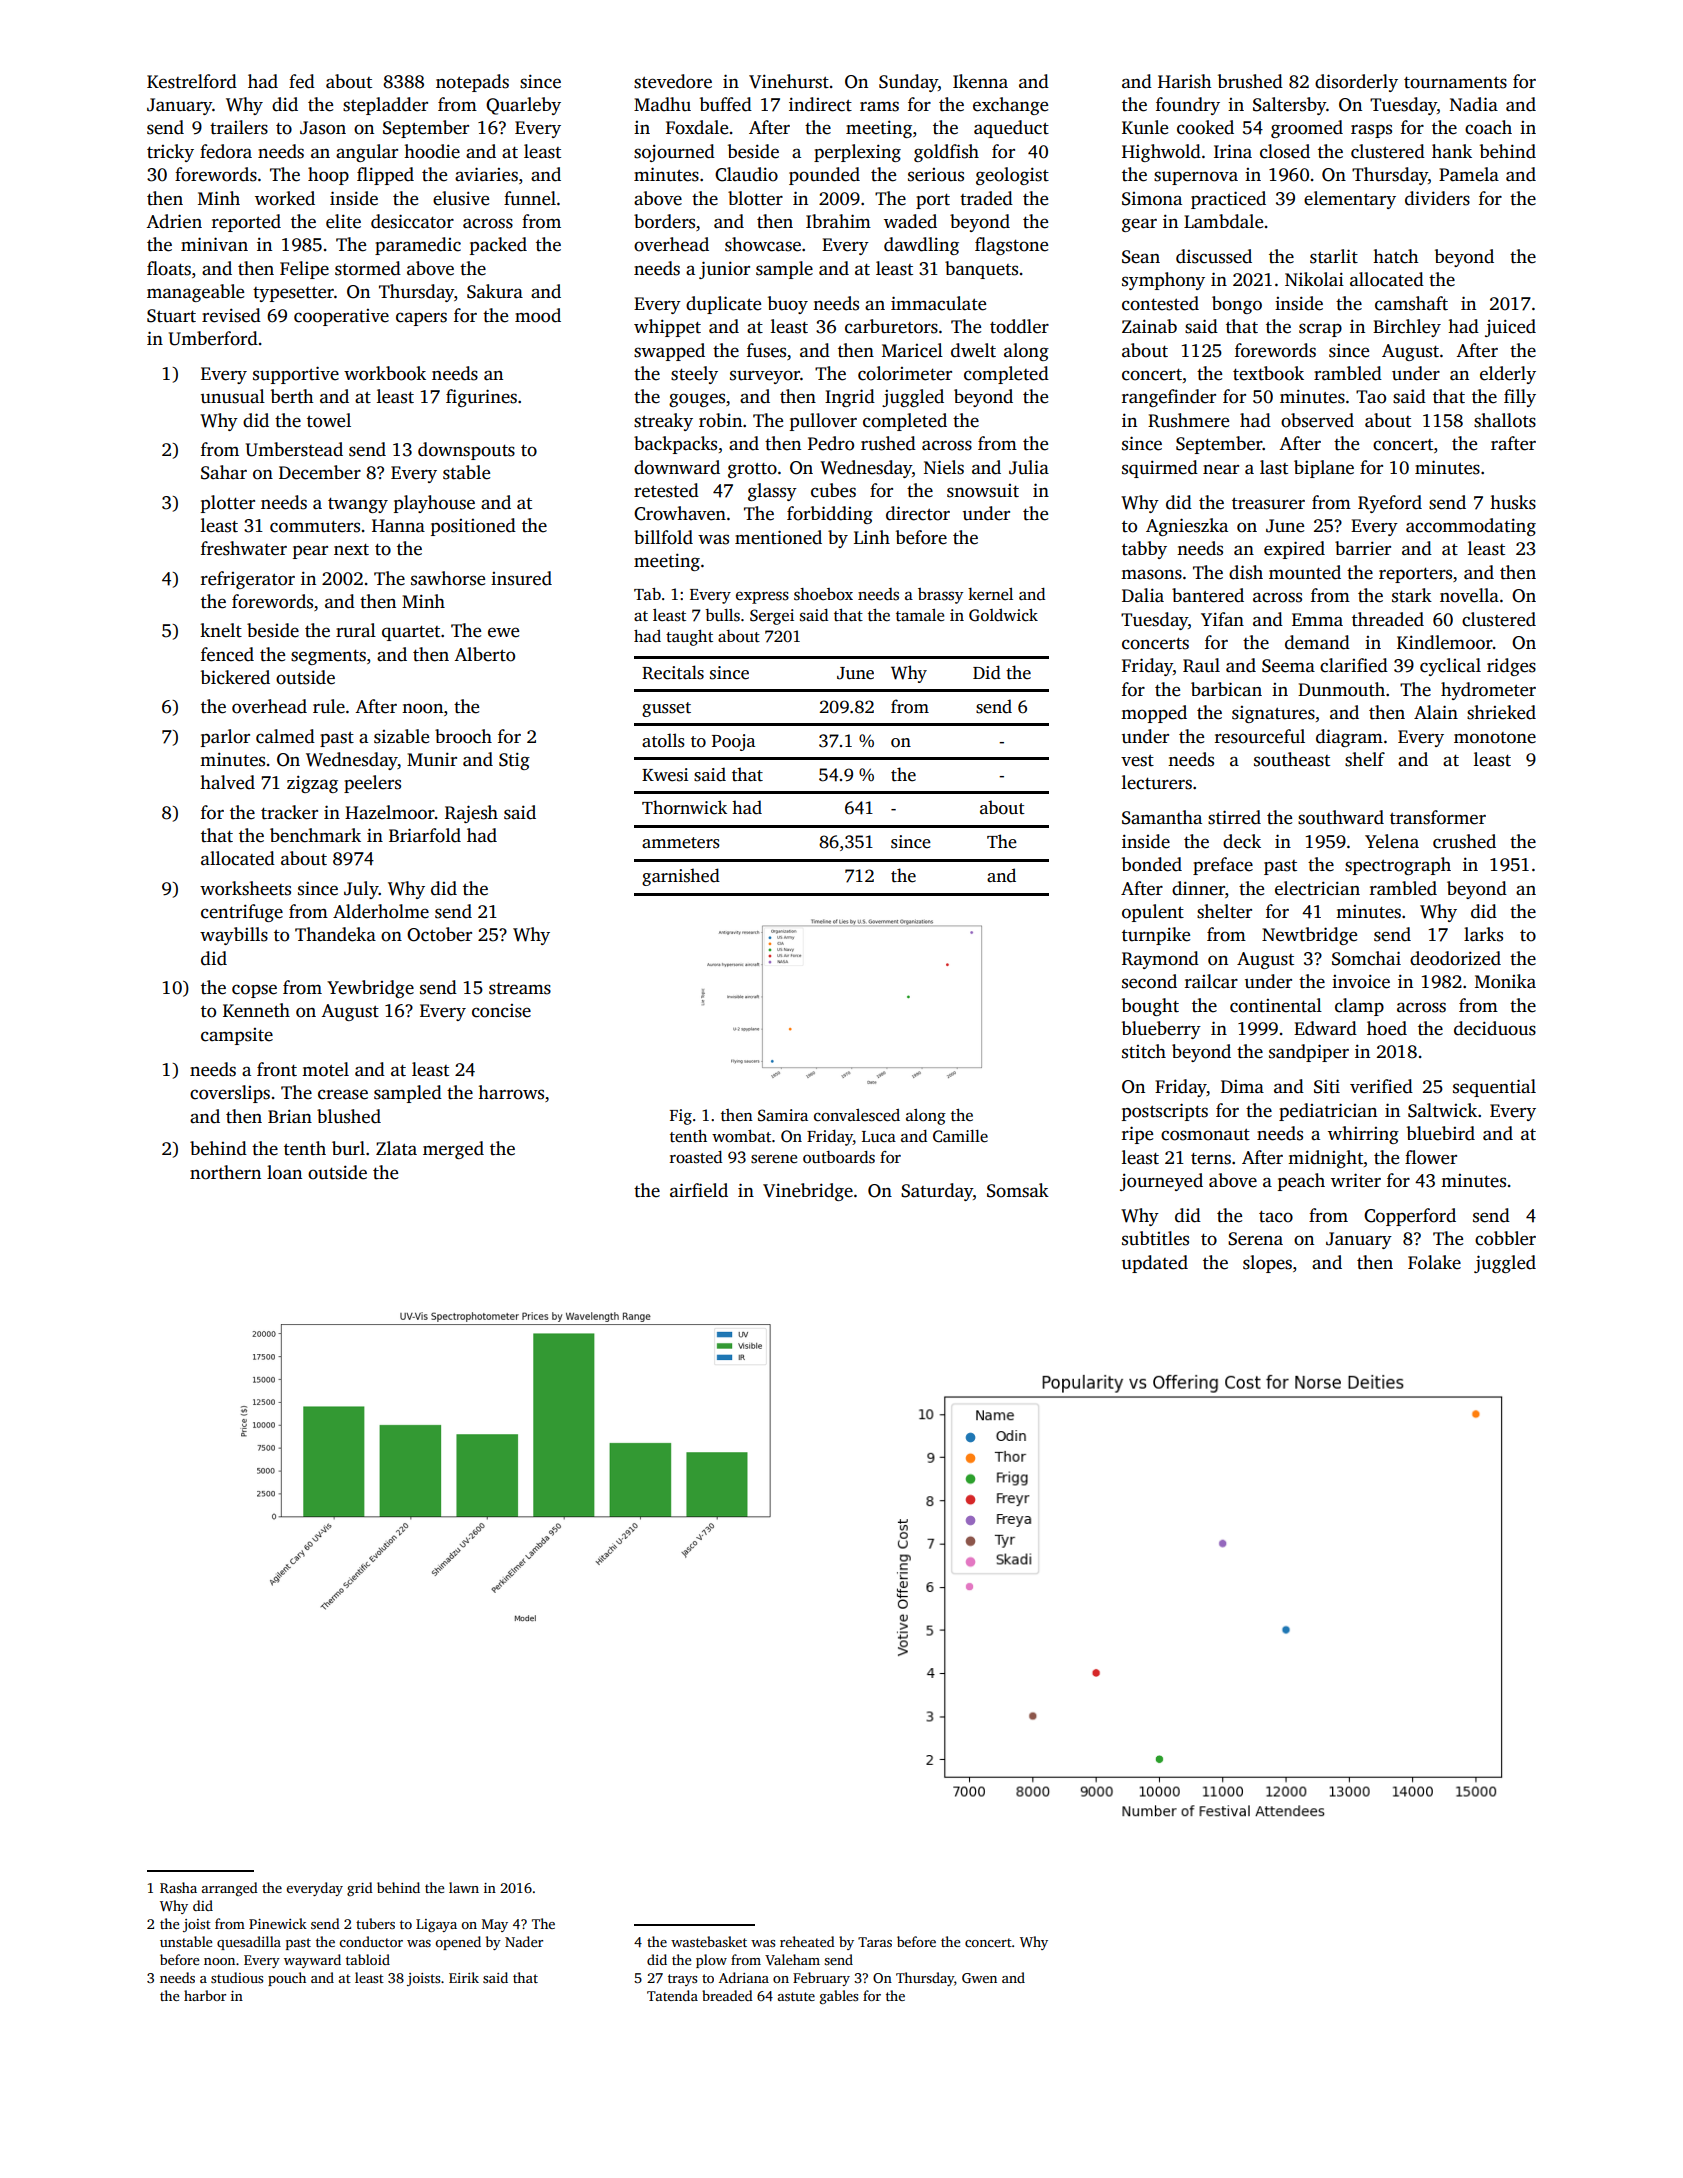 This document has width=1683, height=2178. Describe the element at coordinates (979, 1978) in the document. I see `Gwen` at that location.
